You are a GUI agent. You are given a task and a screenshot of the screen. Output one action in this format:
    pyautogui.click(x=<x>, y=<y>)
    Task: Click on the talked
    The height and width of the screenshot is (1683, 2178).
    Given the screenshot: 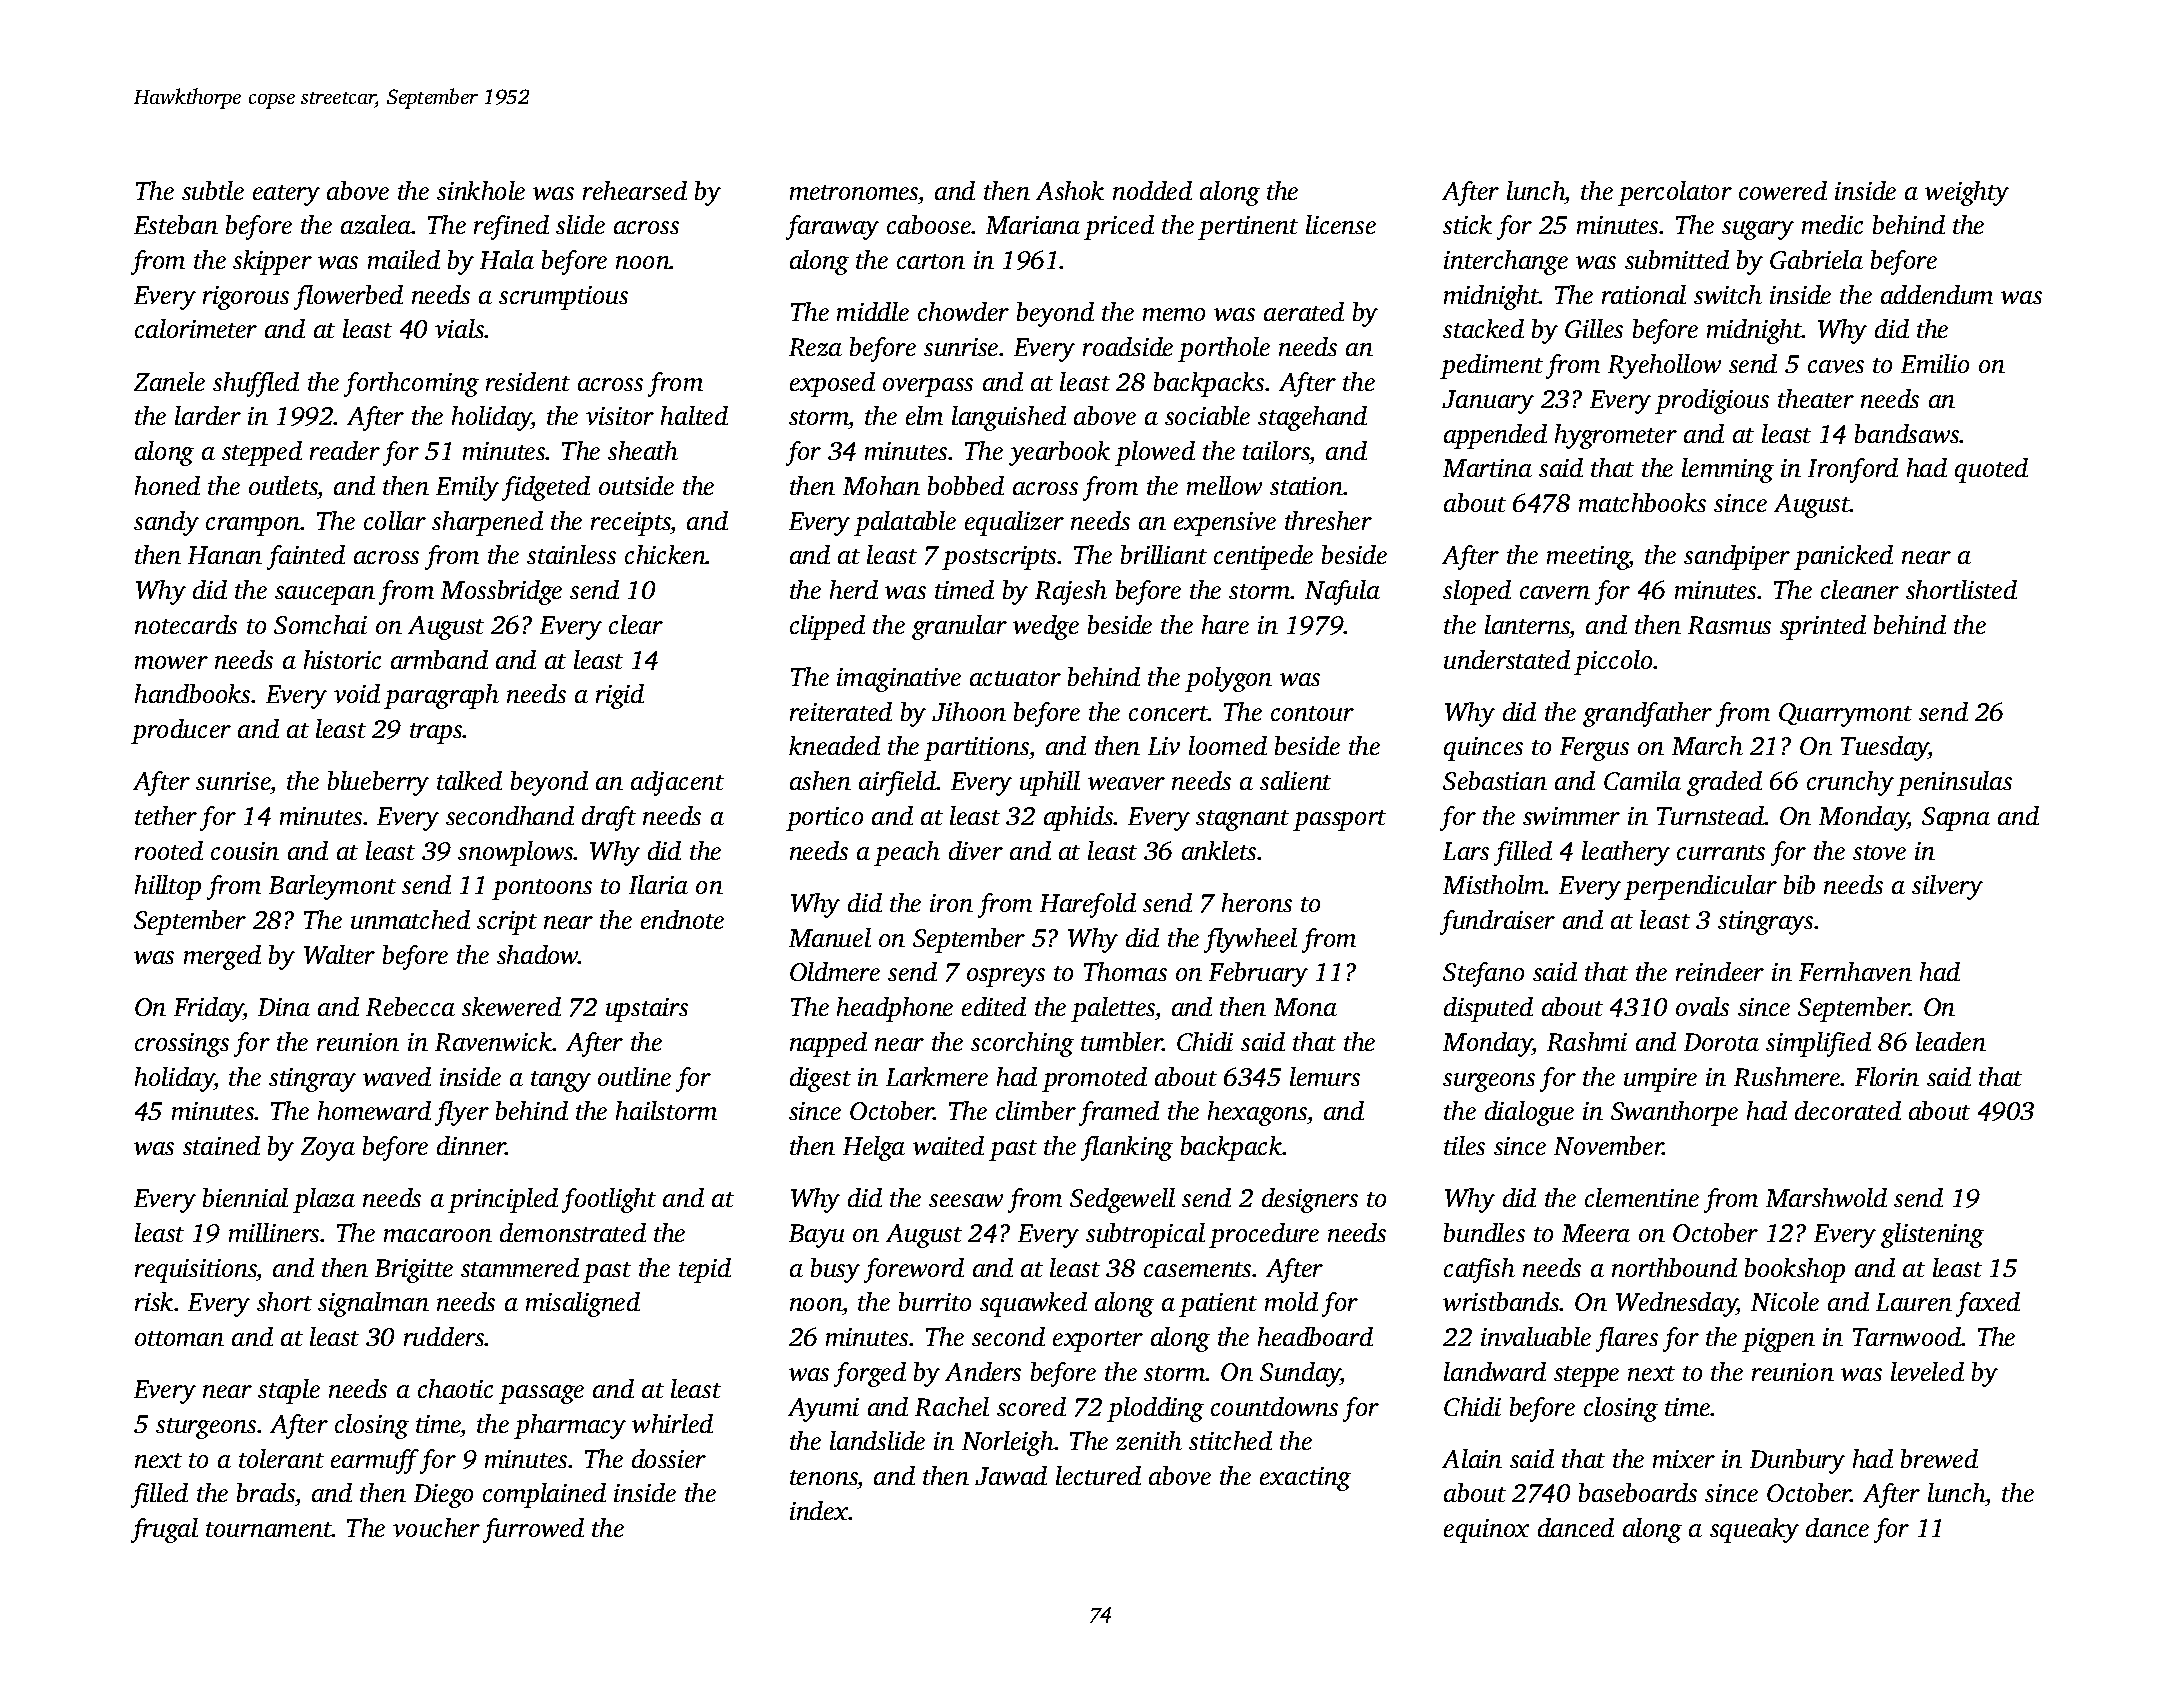 What is the action you would take?
    pyautogui.click(x=469, y=780)
